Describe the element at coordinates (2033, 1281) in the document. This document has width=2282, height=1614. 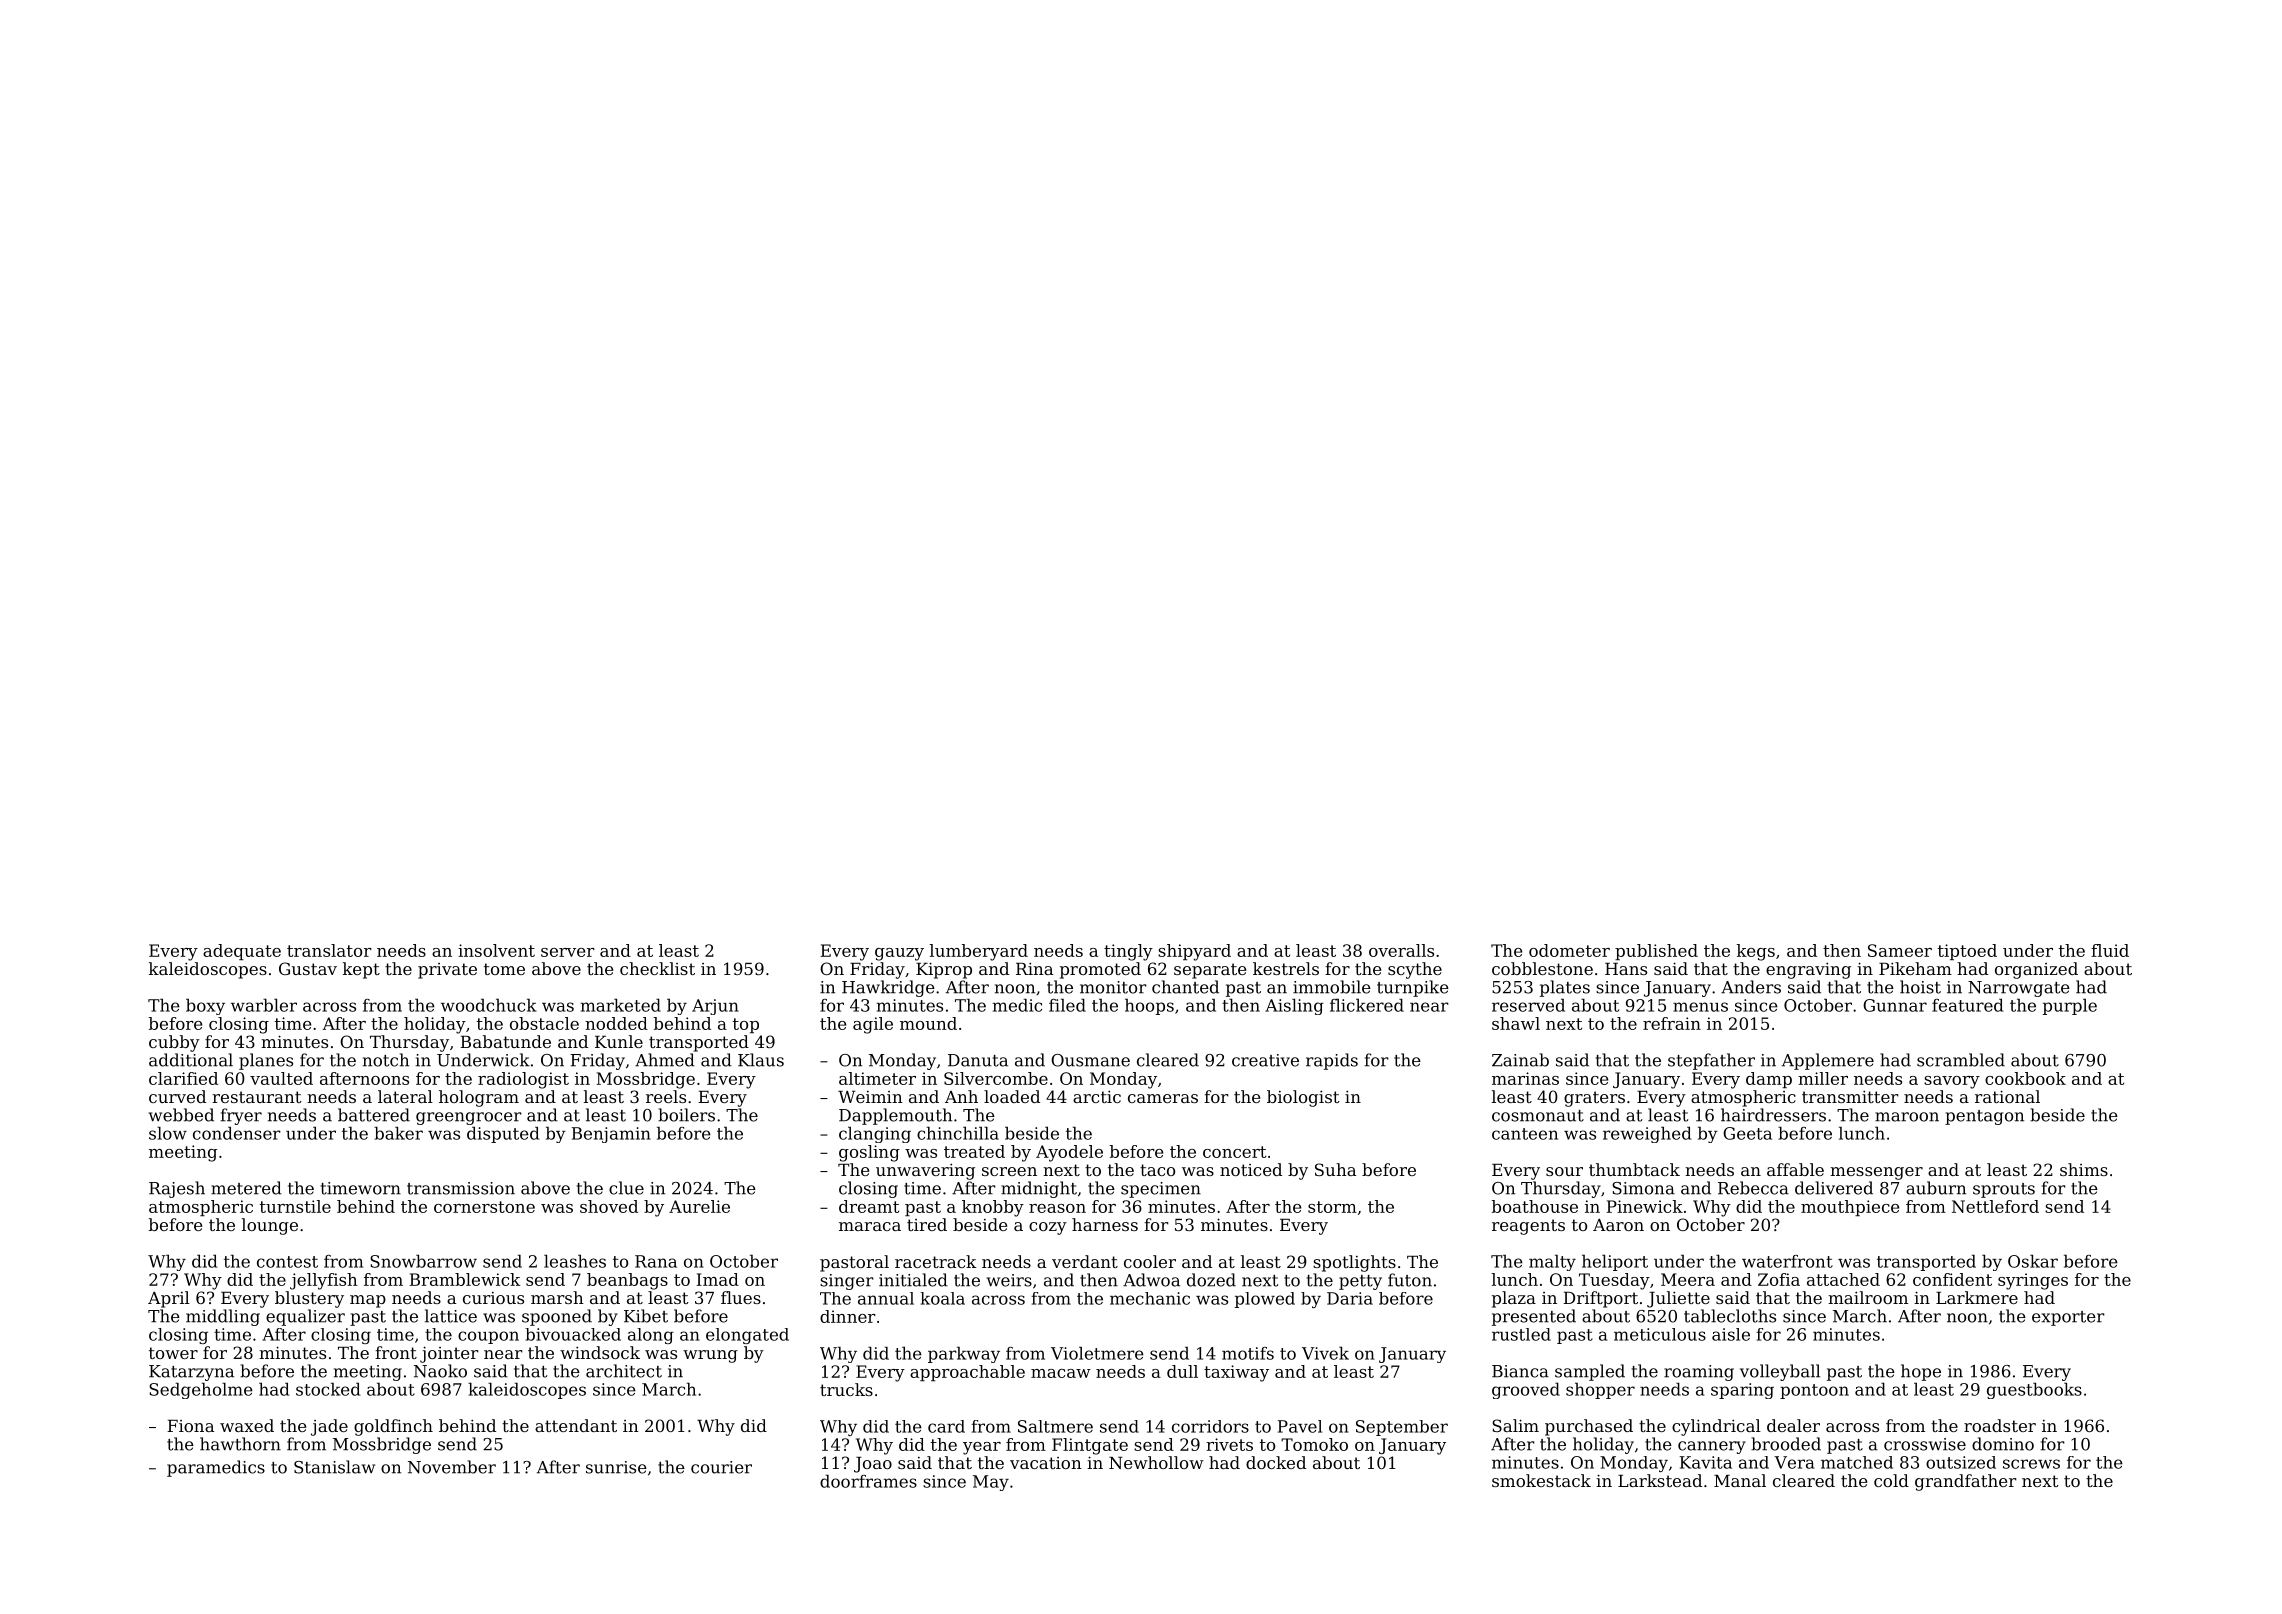
I see `syringes` at that location.
